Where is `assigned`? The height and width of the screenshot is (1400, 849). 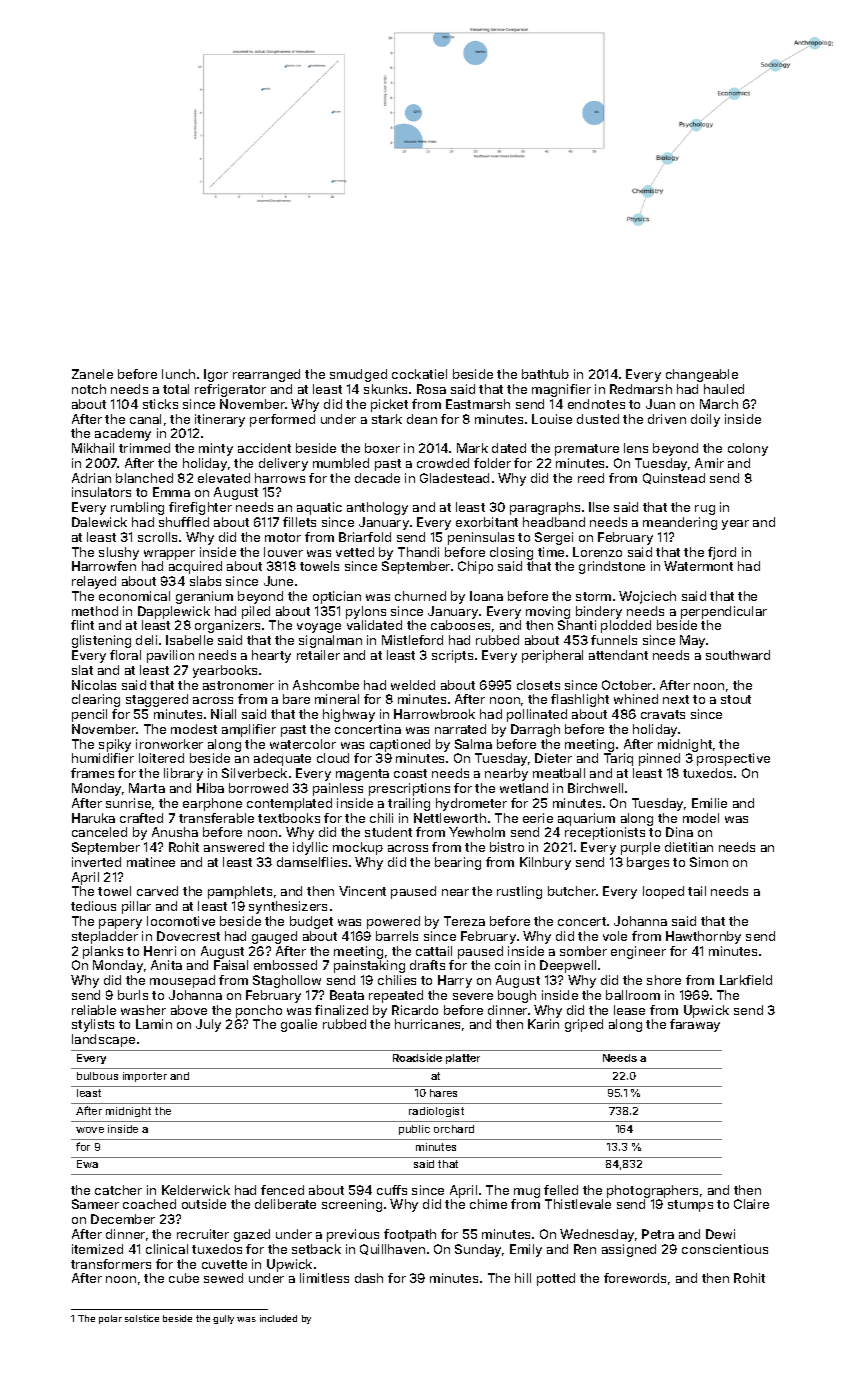
assigned is located at coordinates (629, 1250).
